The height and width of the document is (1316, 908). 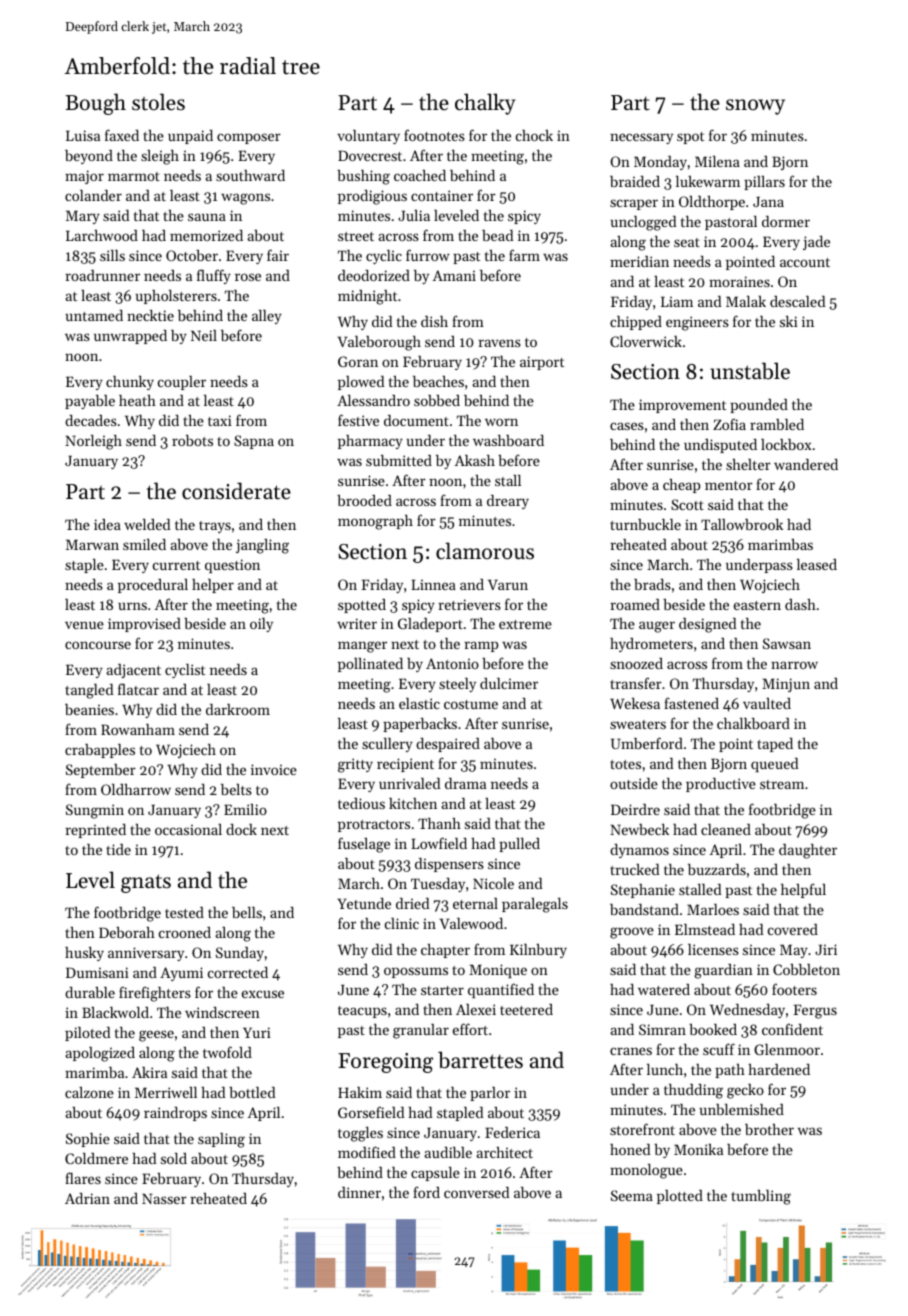 What do you see at coordinates (190, 137) in the document?
I see `unpaid` at bounding box center [190, 137].
